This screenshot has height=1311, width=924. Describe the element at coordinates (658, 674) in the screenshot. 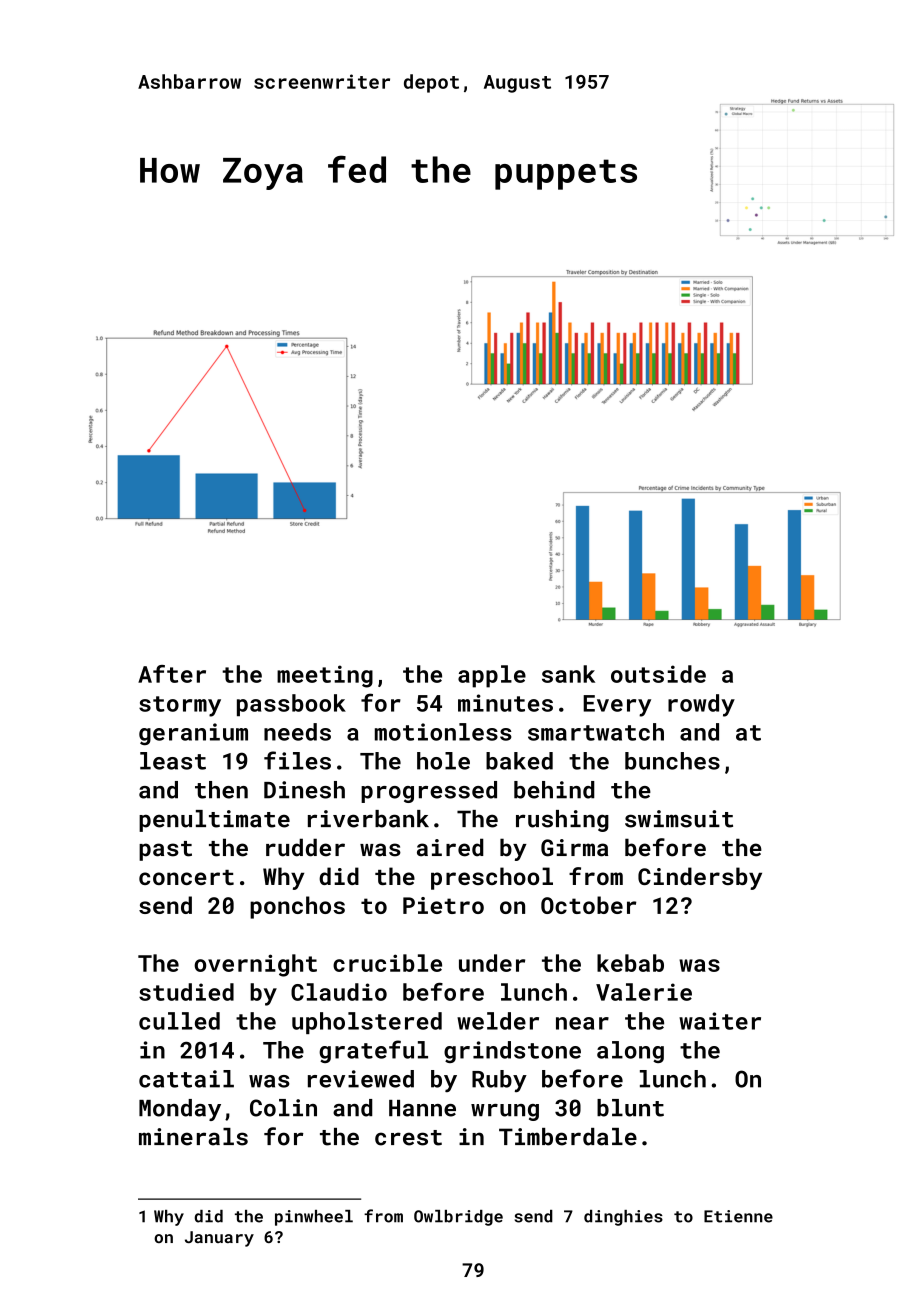

I see `outside` at that location.
